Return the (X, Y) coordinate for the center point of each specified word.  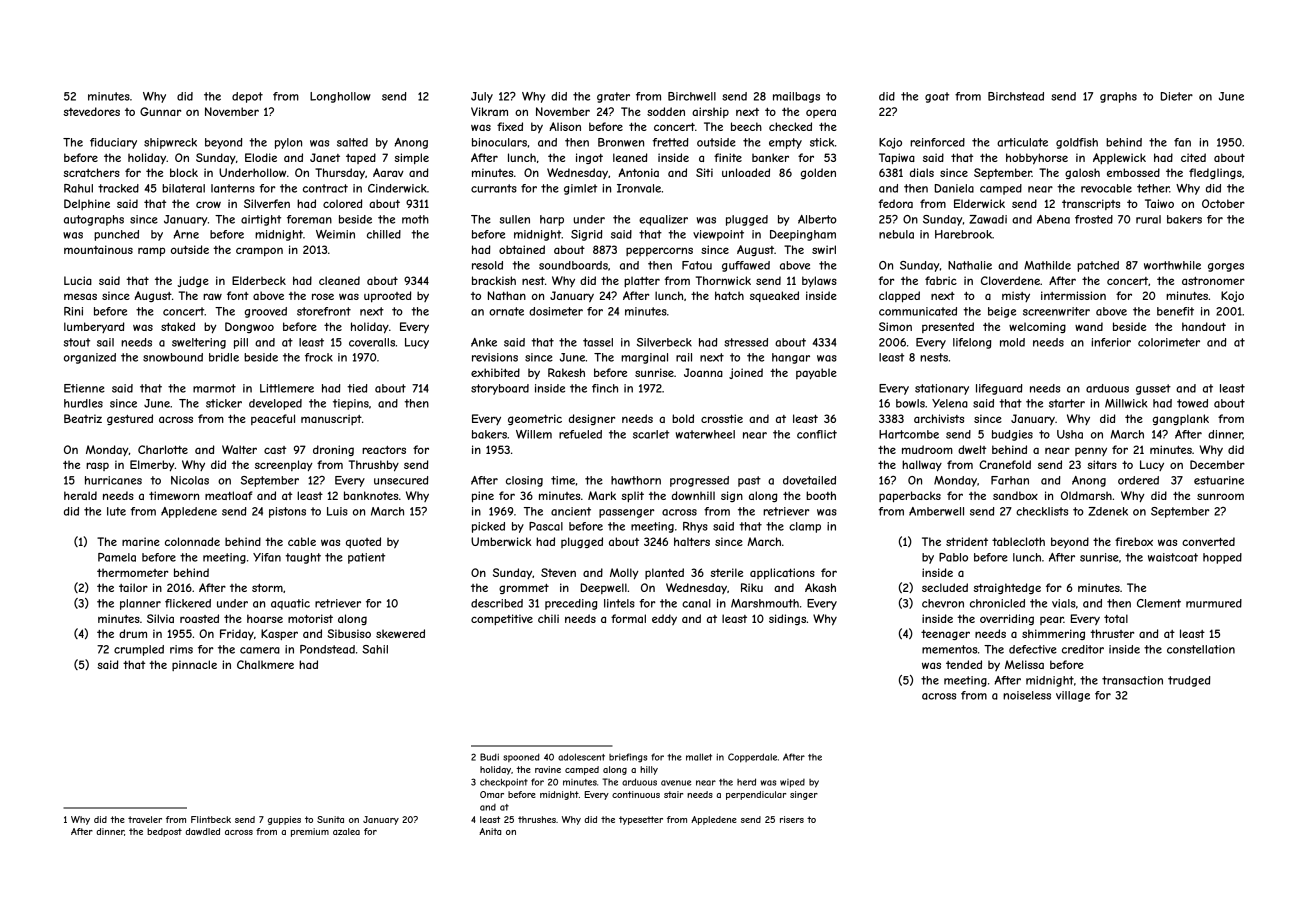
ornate (506, 311)
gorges (1226, 267)
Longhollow (340, 97)
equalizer (663, 220)
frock (319, 357)
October (1223, 203)
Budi (489, 757)
